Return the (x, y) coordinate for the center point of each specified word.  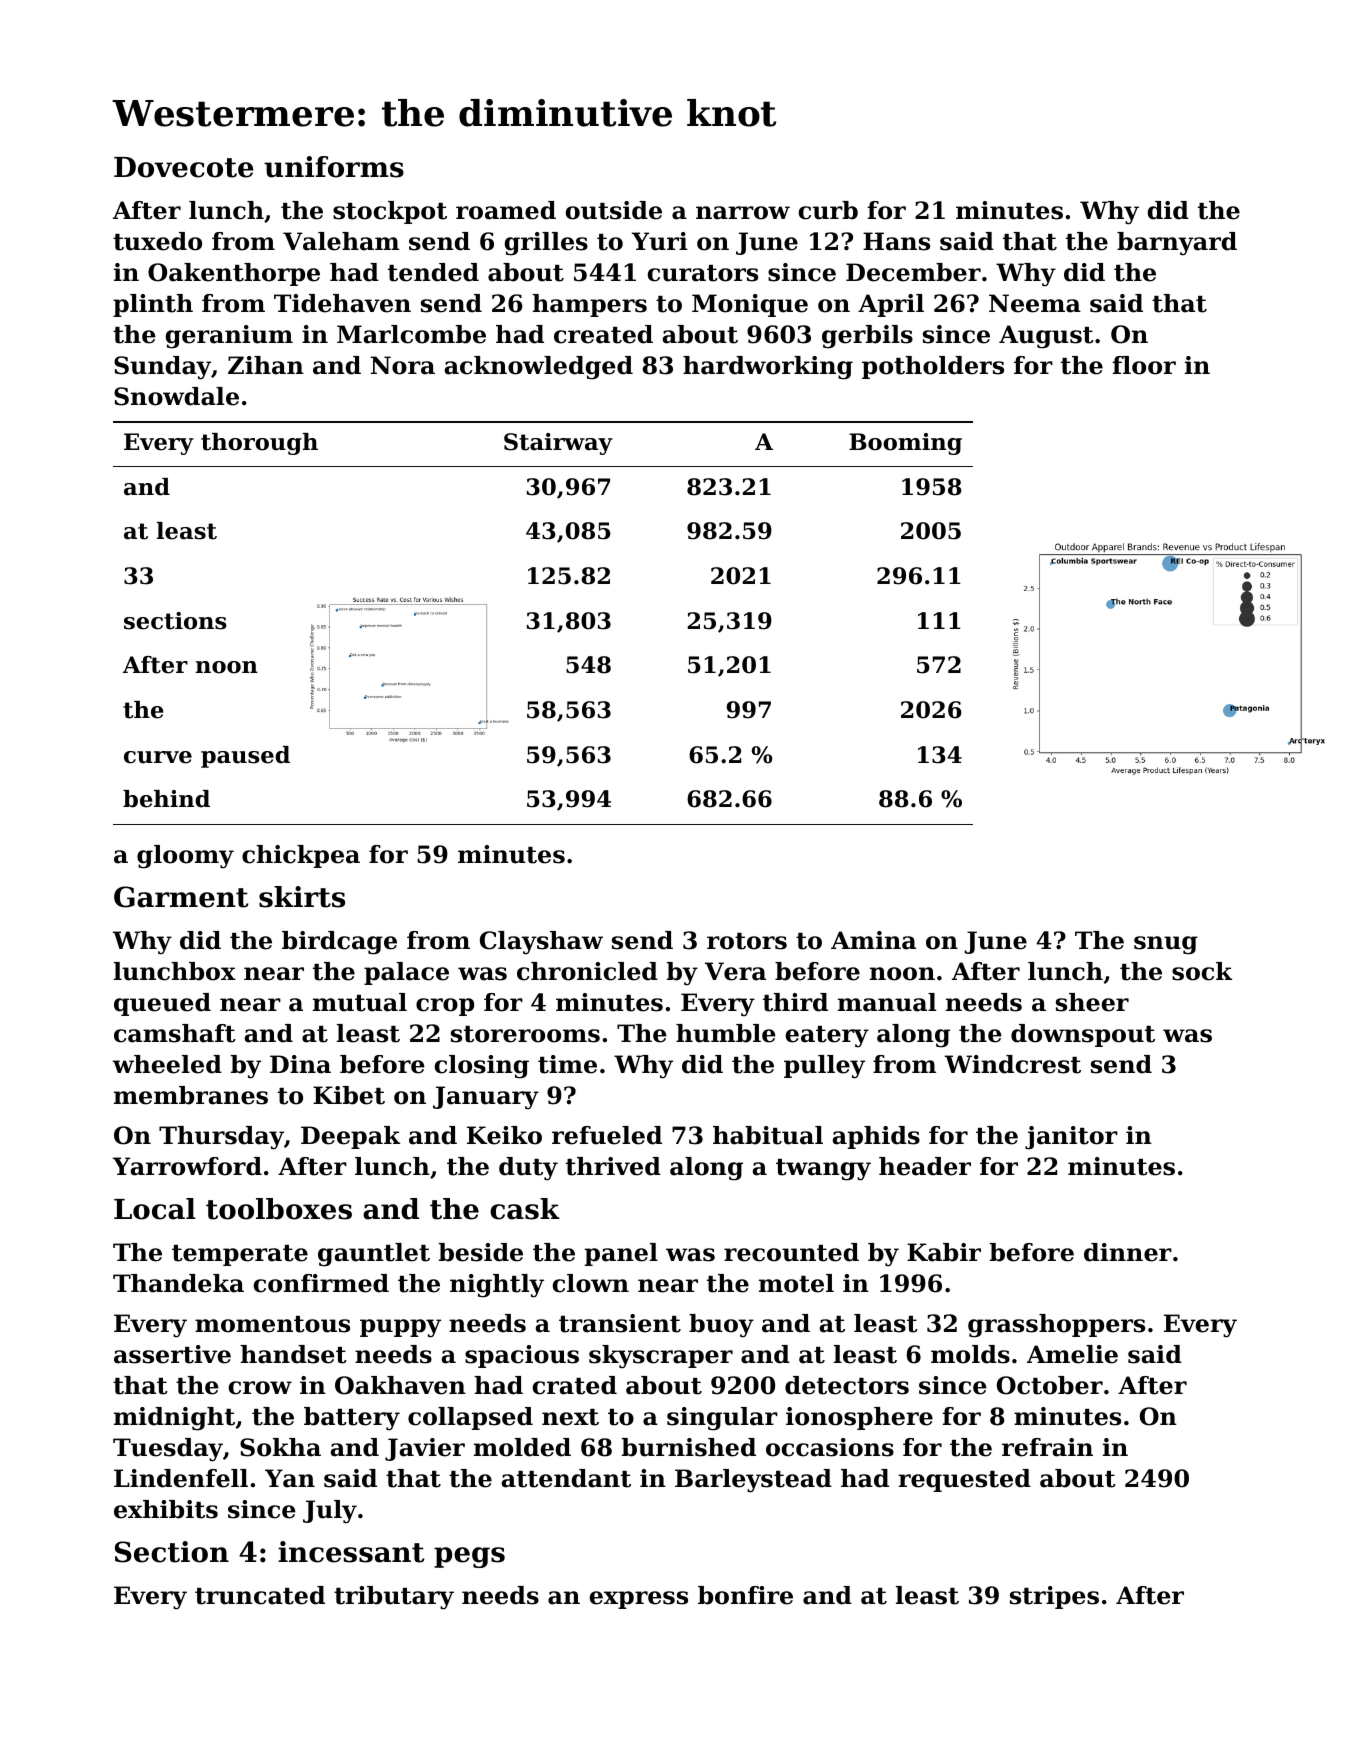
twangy (823, 1170)
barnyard (1177, 244)
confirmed (321, 1283)
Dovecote (184, 167)
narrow (743, 213)
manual (887, 1002)
